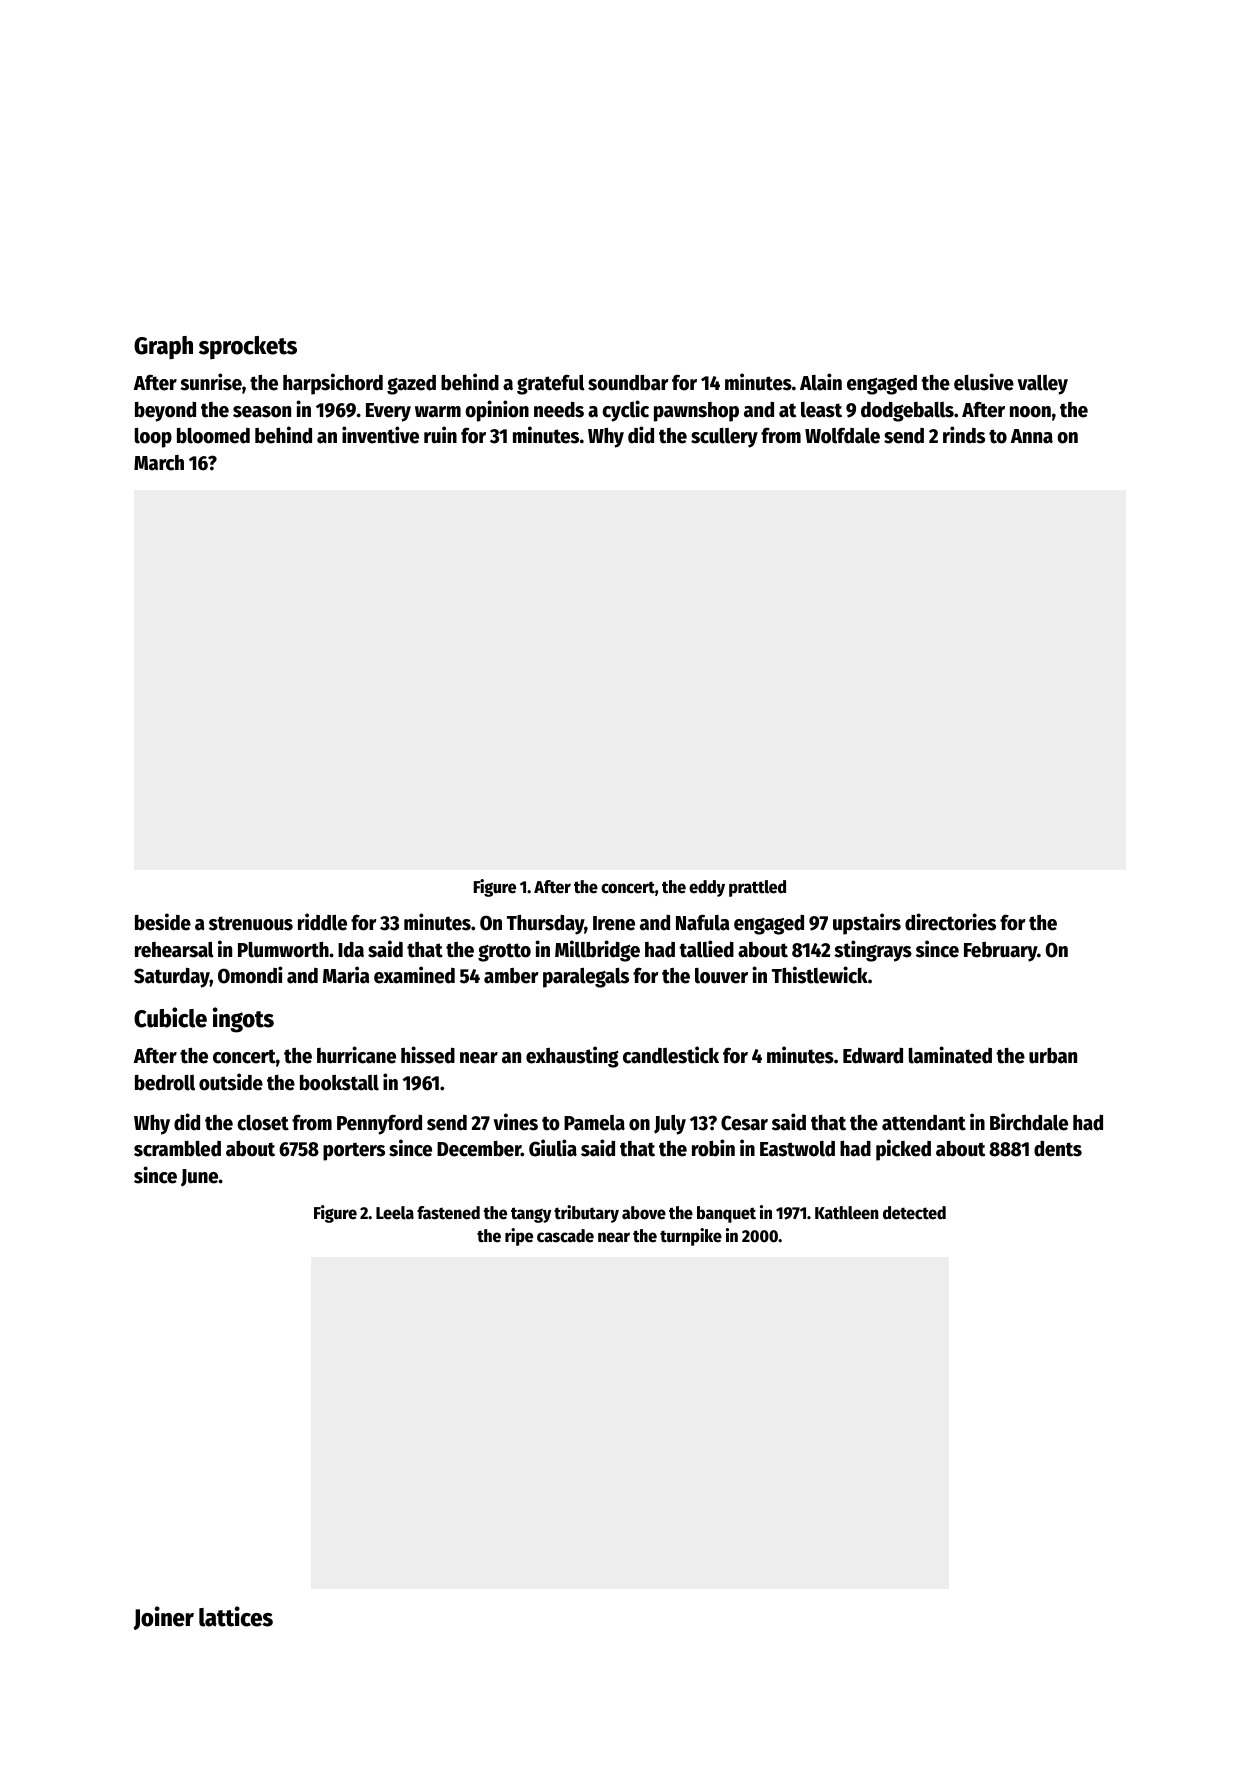  What do you see at coordinates (551, 384) in the image?
I see `grateful` at bounding box center [551, 384].
